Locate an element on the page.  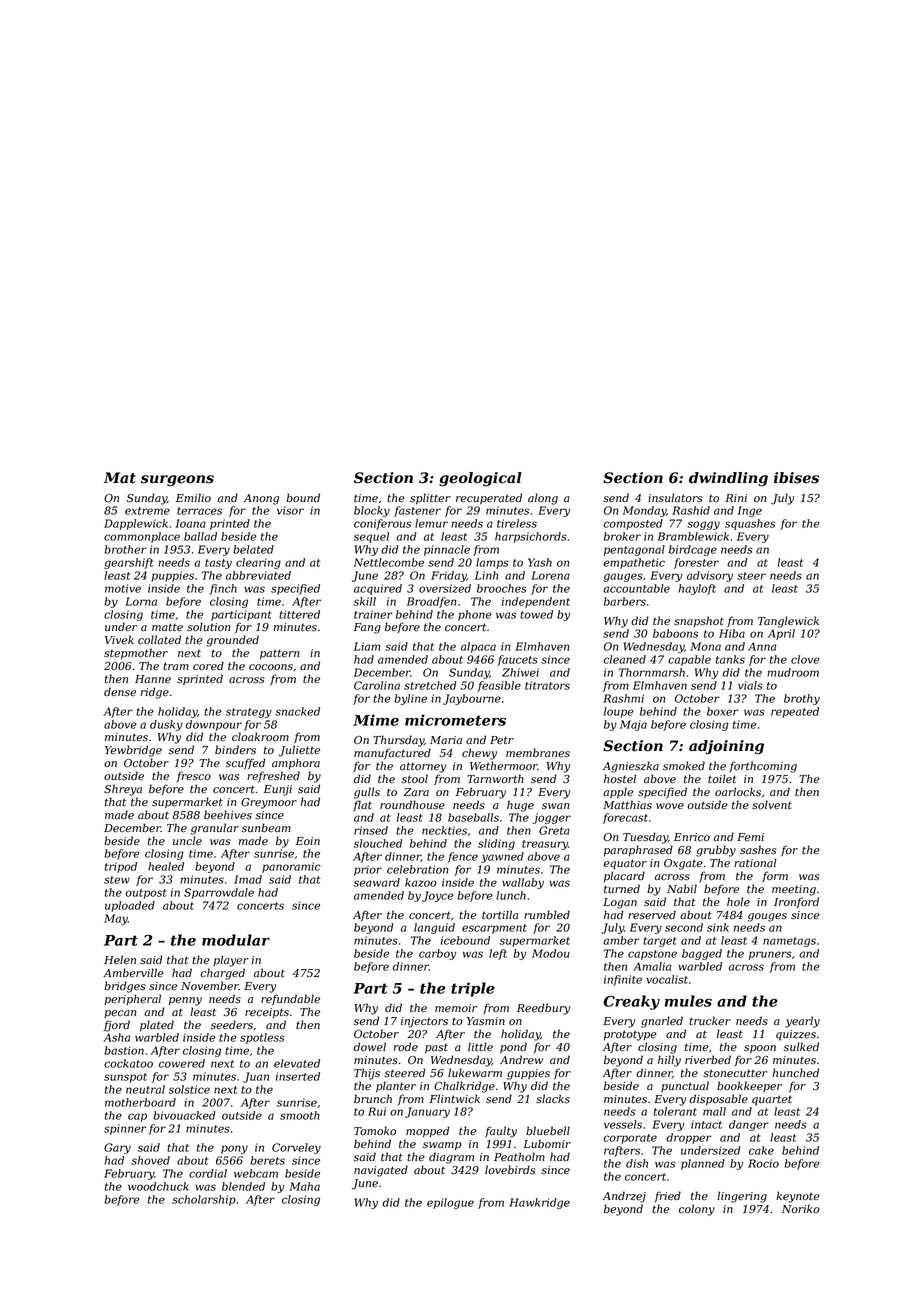
splitter is located at coordinates (430, 498).
